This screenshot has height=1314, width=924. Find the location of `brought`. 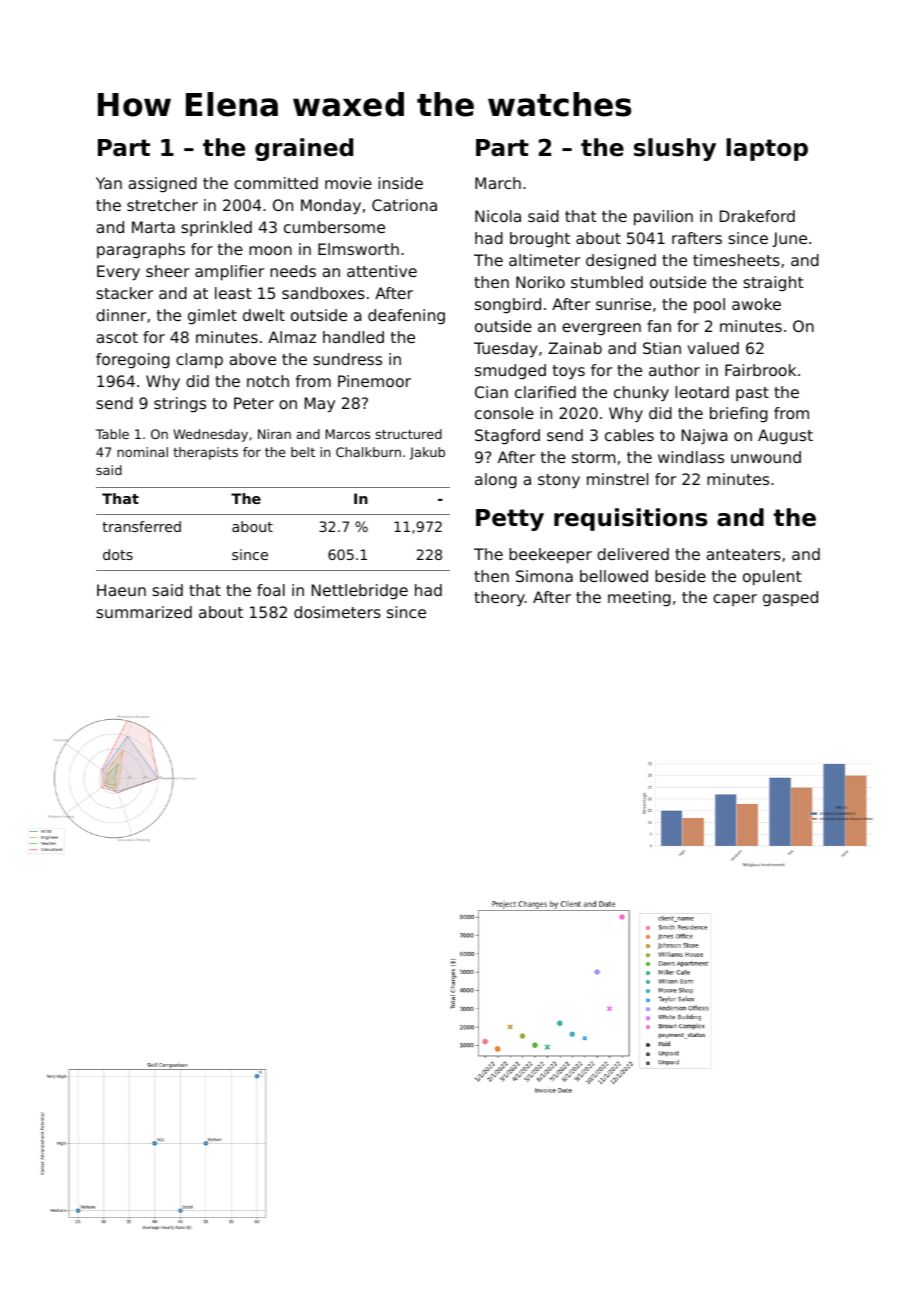

brought is located at coordinates (540, 240).
